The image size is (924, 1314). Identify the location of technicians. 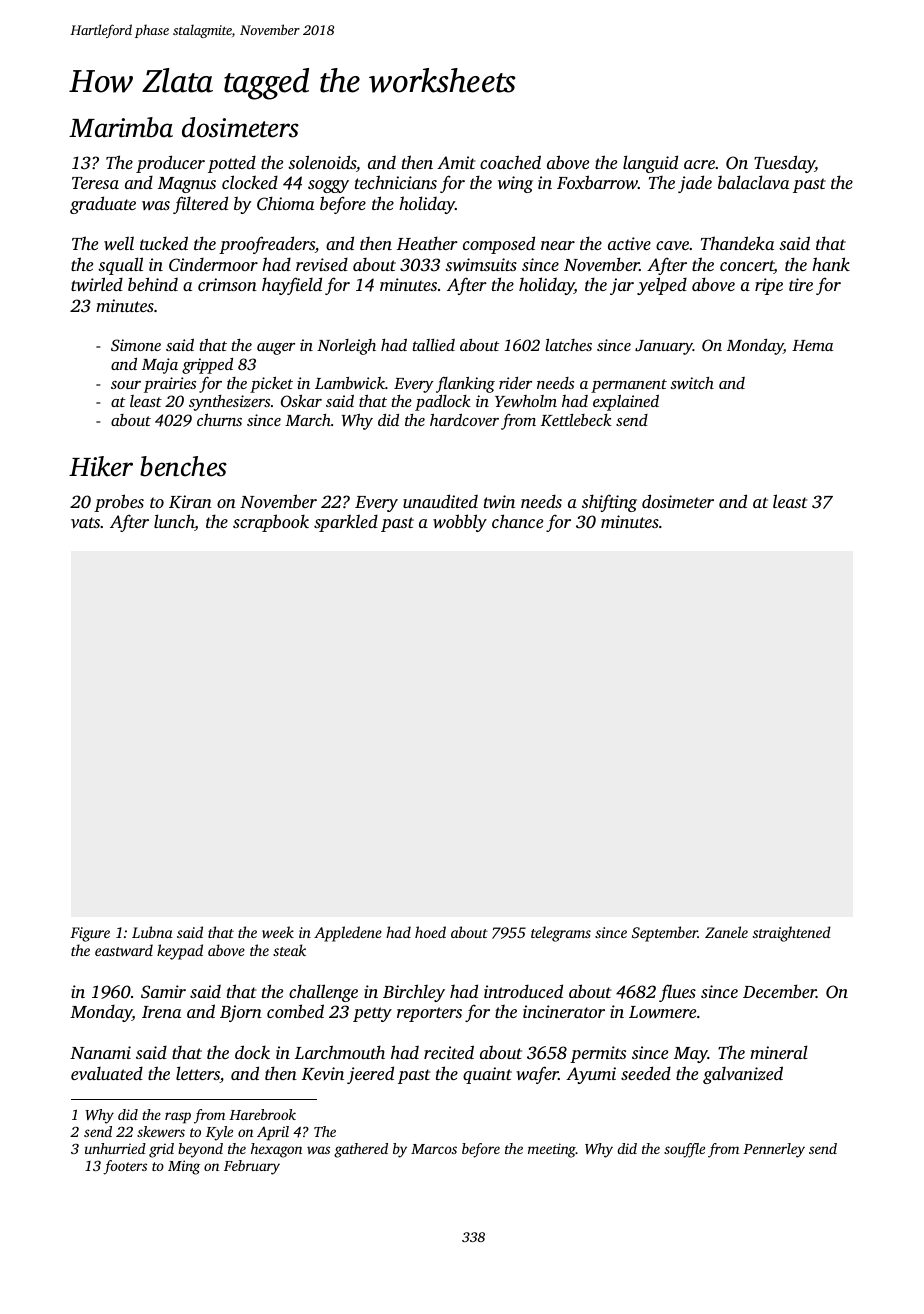
(396, 182).
